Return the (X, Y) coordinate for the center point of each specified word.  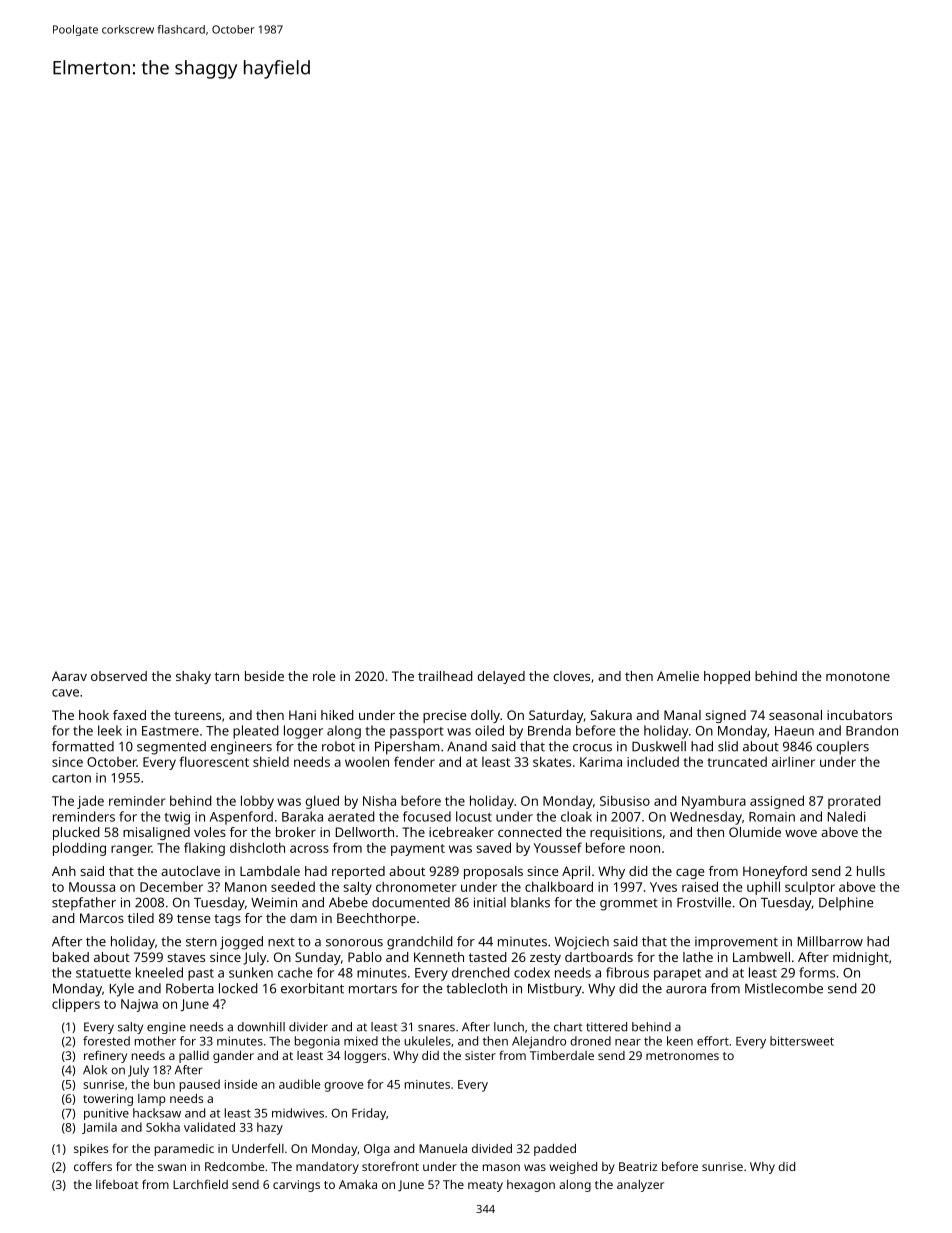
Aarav (69, 676)
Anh (64, 871)
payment (418, 850)
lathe (698, 957)
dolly (485, 716)
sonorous (354, 943)
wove (801, 833)
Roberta (190, 988)
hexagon (531, 1186)
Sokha (163, 1127)
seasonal (795, 715)
